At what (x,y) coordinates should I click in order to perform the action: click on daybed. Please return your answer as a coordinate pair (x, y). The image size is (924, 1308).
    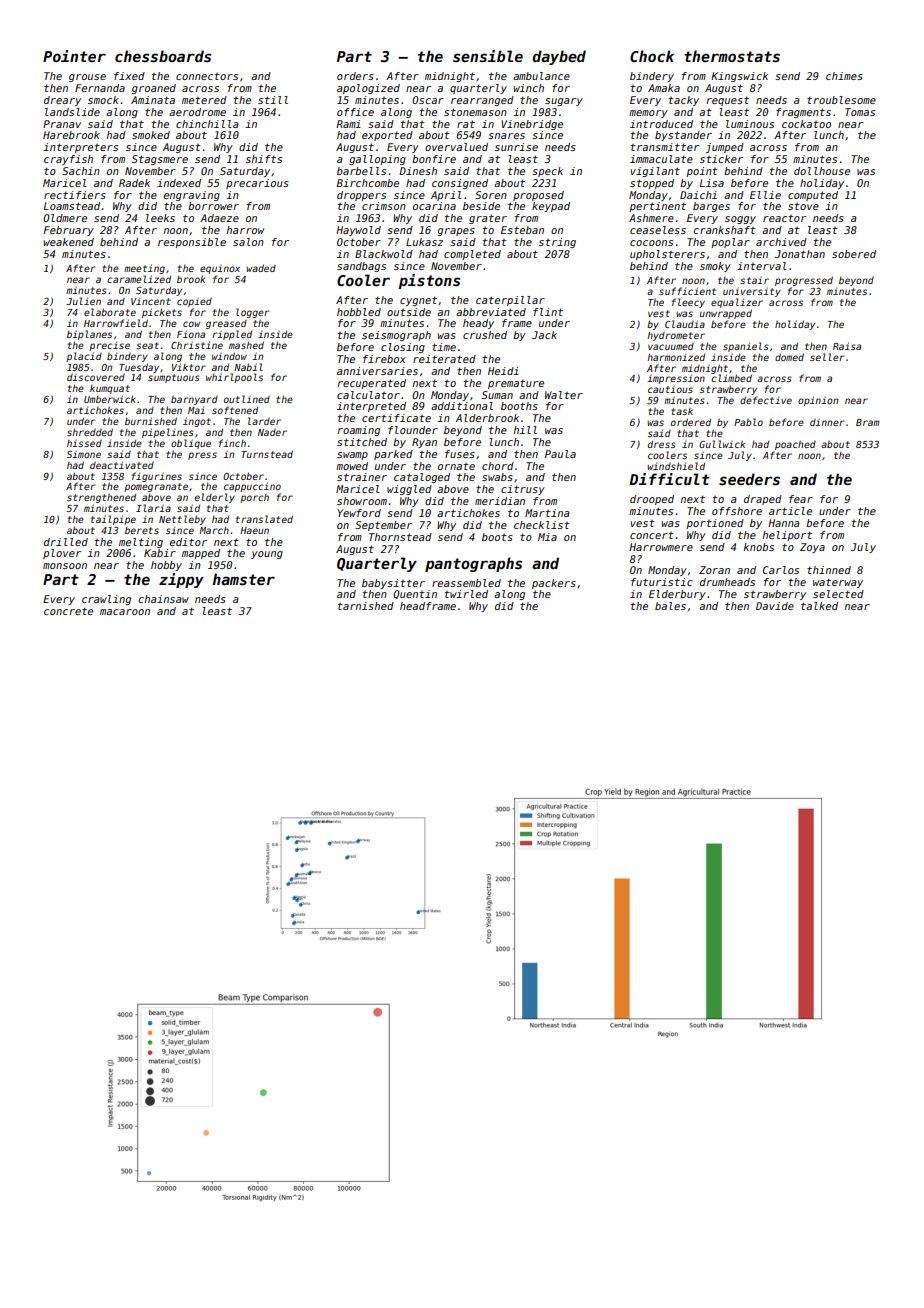
    Looking at the image, I should click on (559, 57).
